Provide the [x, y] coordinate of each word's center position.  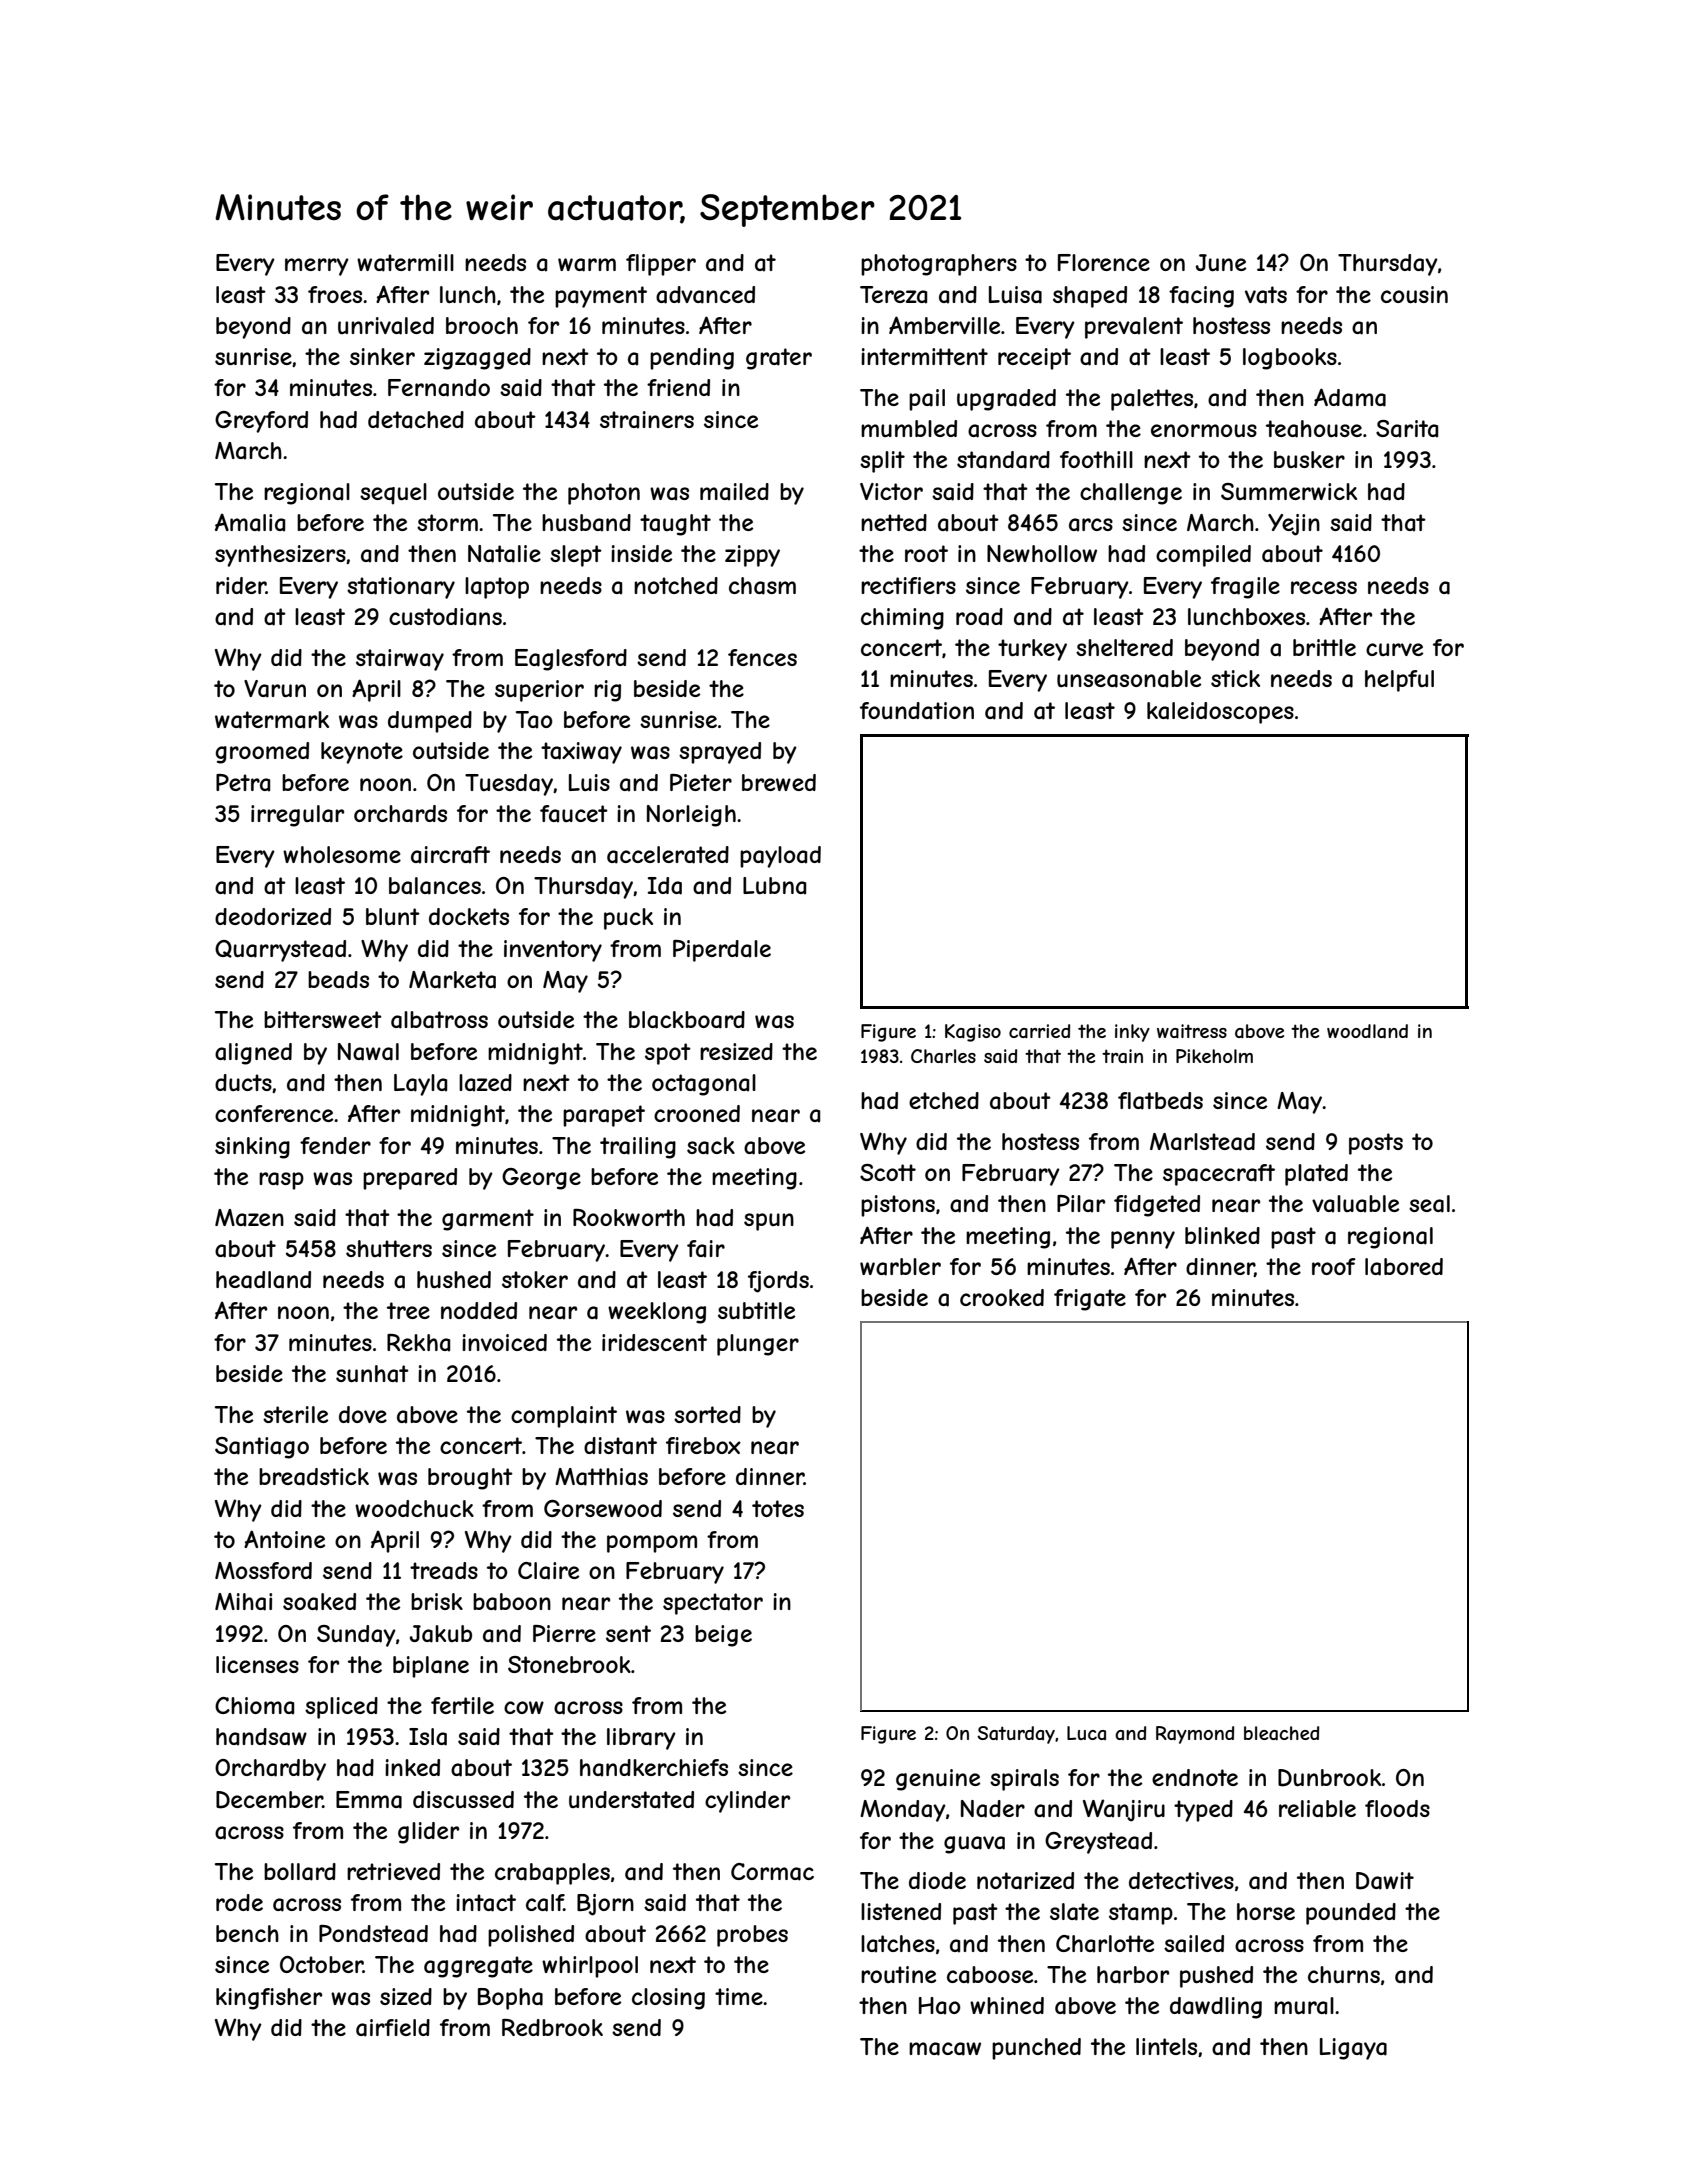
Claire [548, 1571]
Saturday [1016, 1735]
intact [486, 1903]
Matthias [601, 1477]
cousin [1414, 294]
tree [408, 1310]
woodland [1367, 1031]
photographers [939, 265]
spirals [1024, 1780]
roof [1334, 1266]
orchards [400, 814]
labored [1404, 1267]
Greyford [261, 422]
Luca [1086, 1733]
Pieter [701, 782]
